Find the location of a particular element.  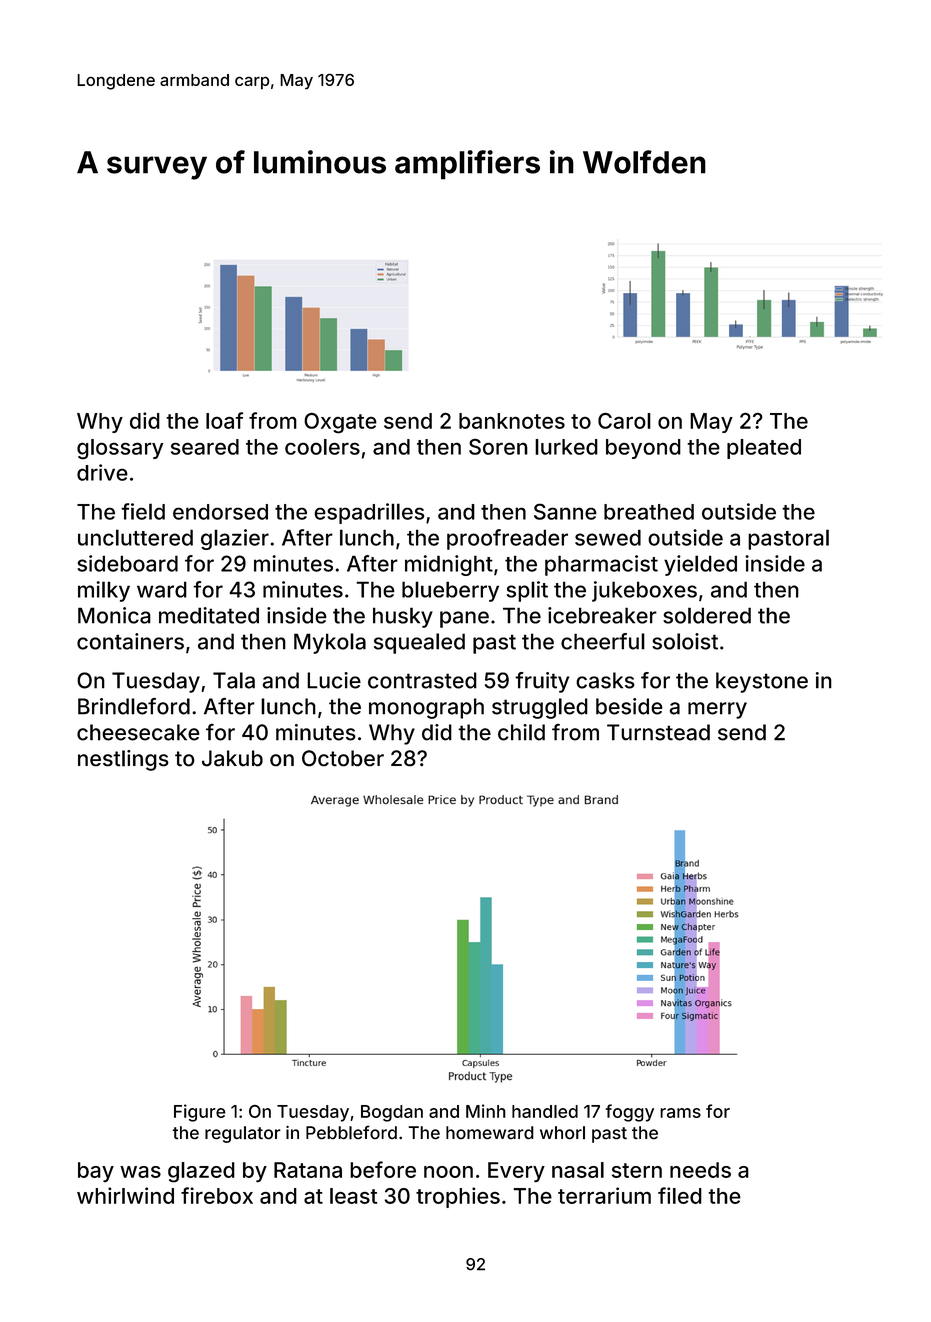

midnight is located at coordinates (449, 565).
